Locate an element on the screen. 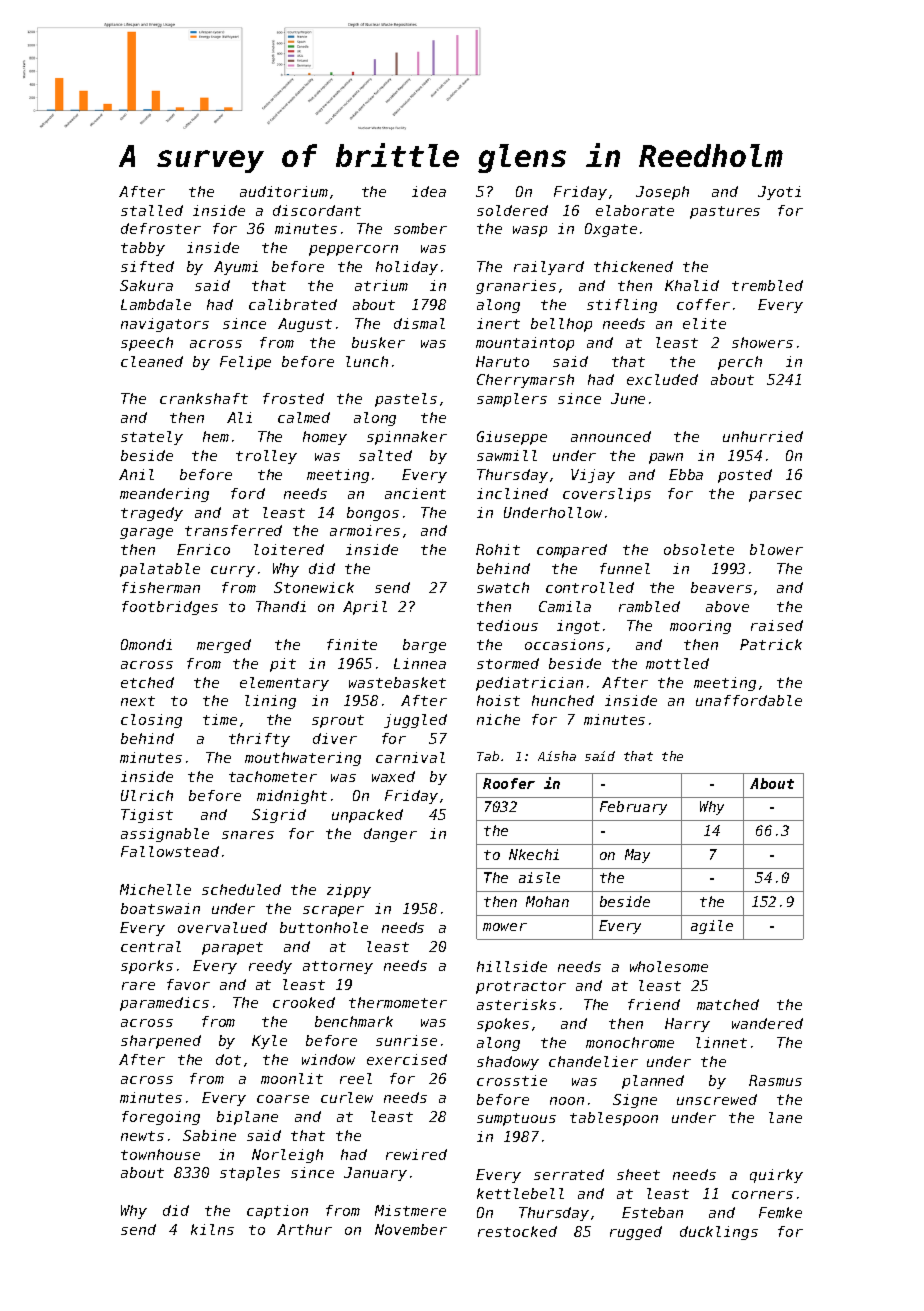 The height and width of the screenshot is (1311, 924). matched is located at coordinates (728, 1004).
